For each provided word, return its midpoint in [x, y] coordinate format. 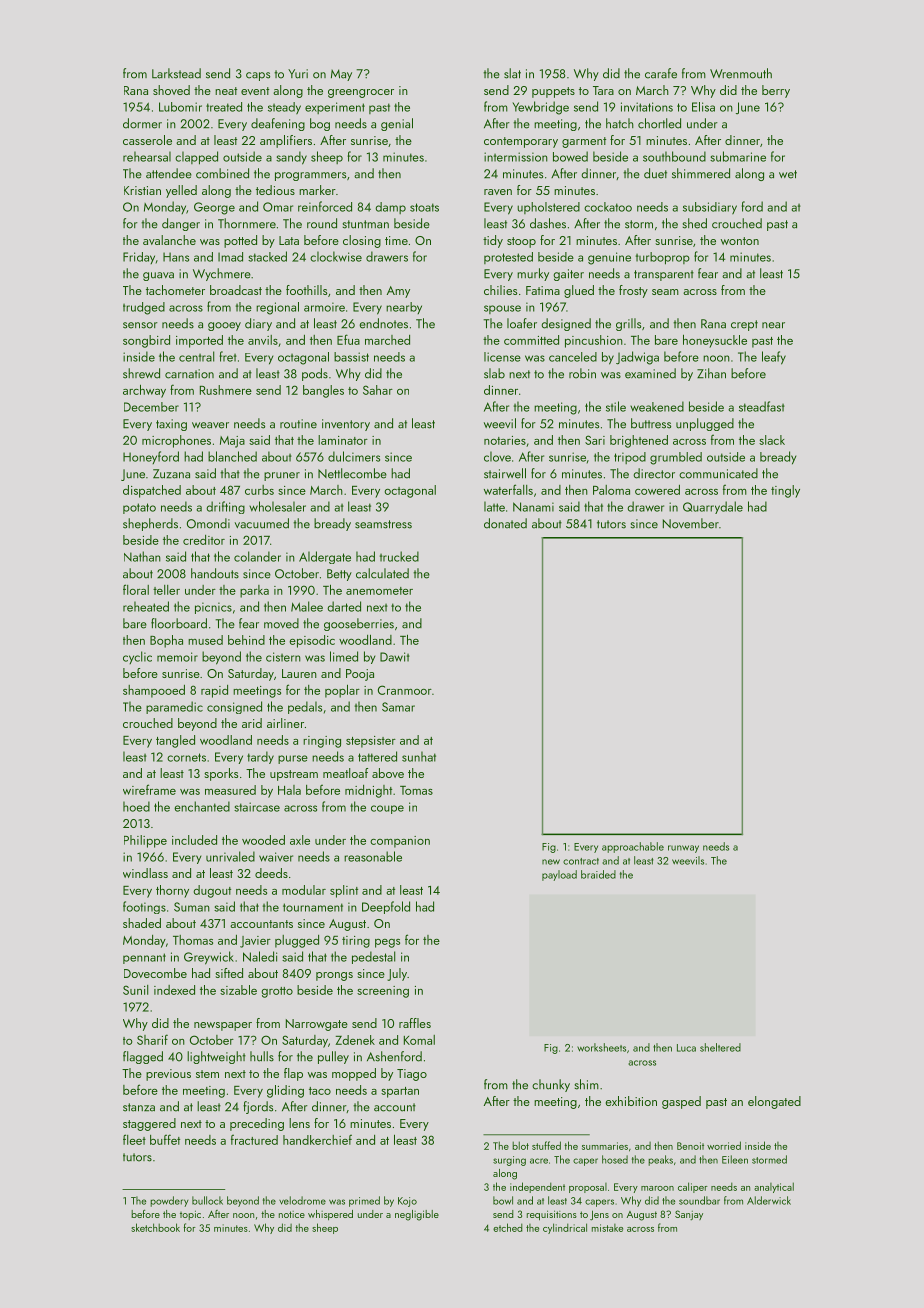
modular [304, 890]
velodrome [302, 1200]
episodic [312, 641]
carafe [661, 73]
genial [397, 124]
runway [683, 849]
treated [224, 107]
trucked [399, 556]
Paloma [611, 490]
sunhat [419, 756]
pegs [387, 943]
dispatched [152, 491]
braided [598, 874]
